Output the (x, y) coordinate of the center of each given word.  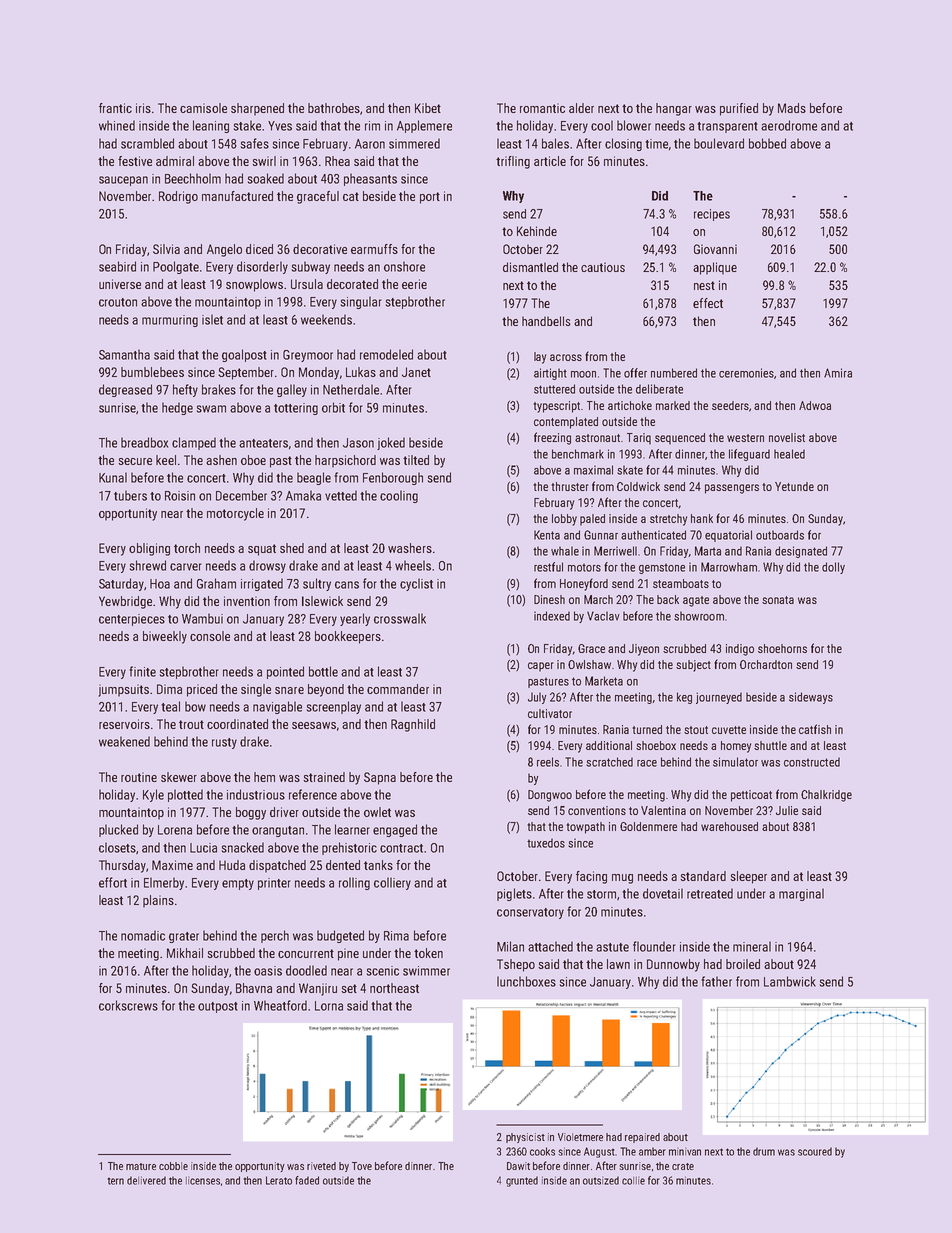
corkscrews (128, 1005)
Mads (792, 108)
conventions (597, 810)
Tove (362, 1166)
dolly (833, 568)
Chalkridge (826, 796)
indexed (552, 616)
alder (581, 108)
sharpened (257, 109)
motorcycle (235, 514)
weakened (124, 741)
